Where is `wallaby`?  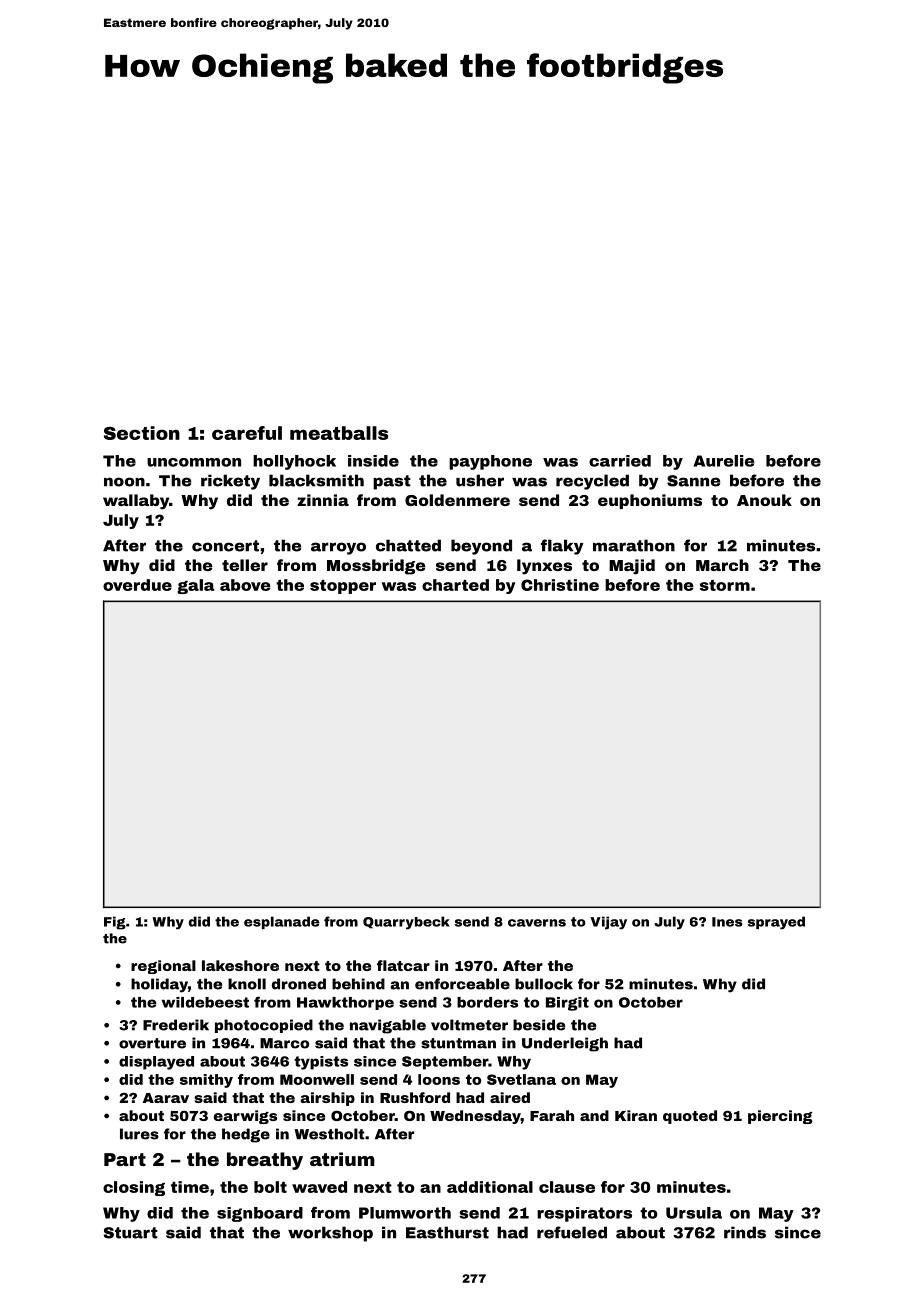
wallaby is located at coordinates (136, 502).
